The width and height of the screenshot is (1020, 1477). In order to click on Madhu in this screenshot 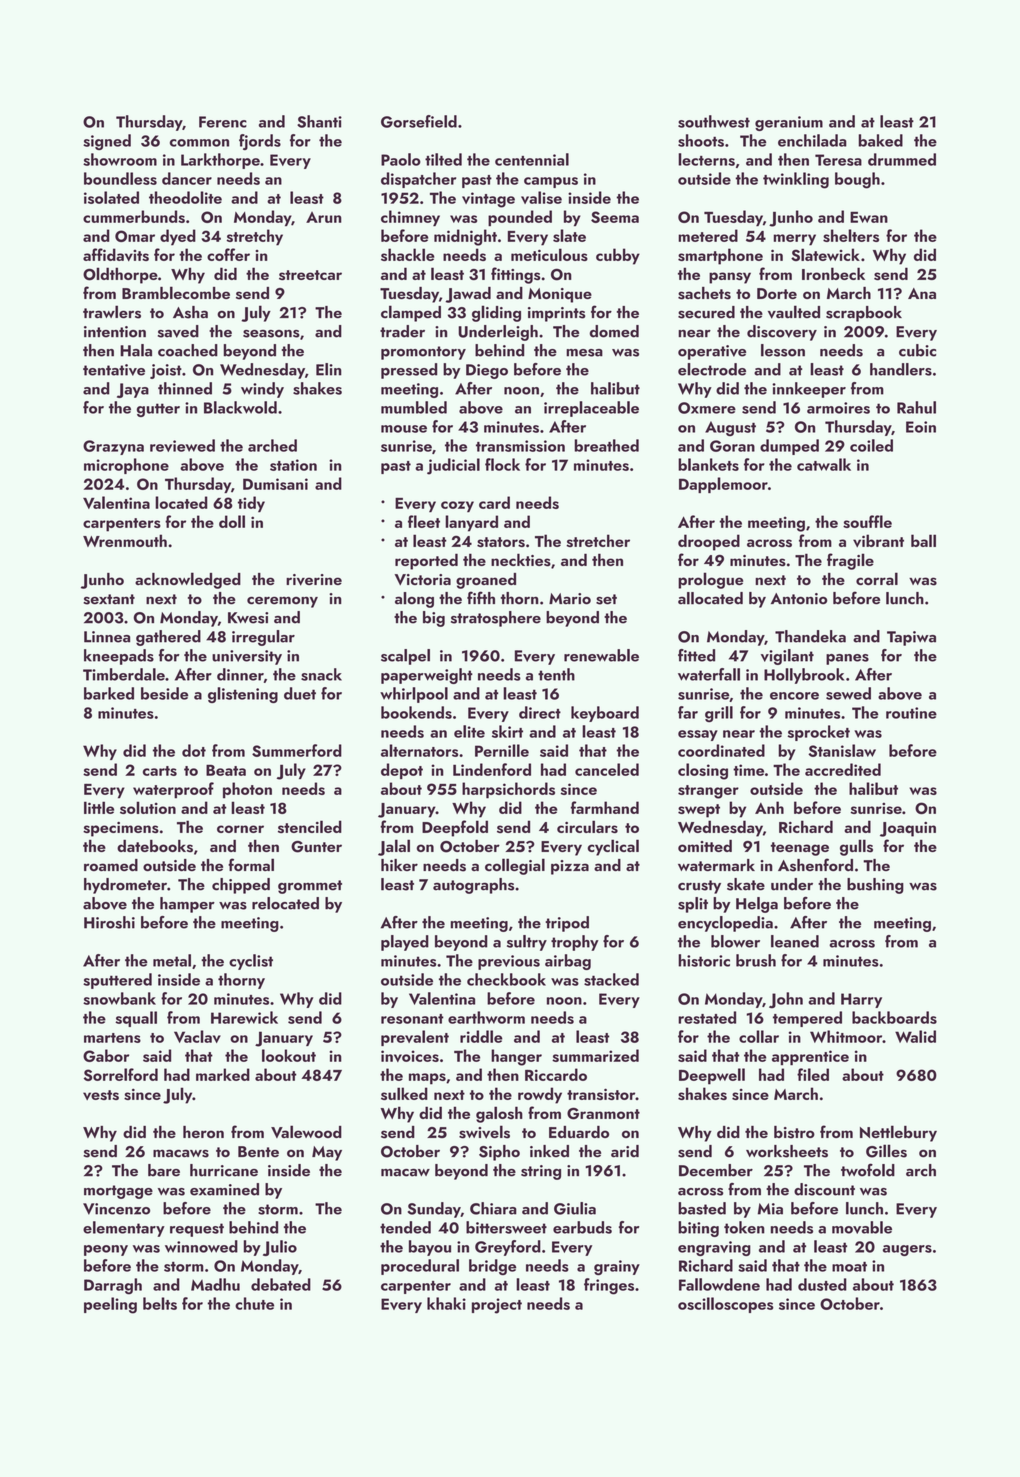, I will do `click(215, 1284)`.
